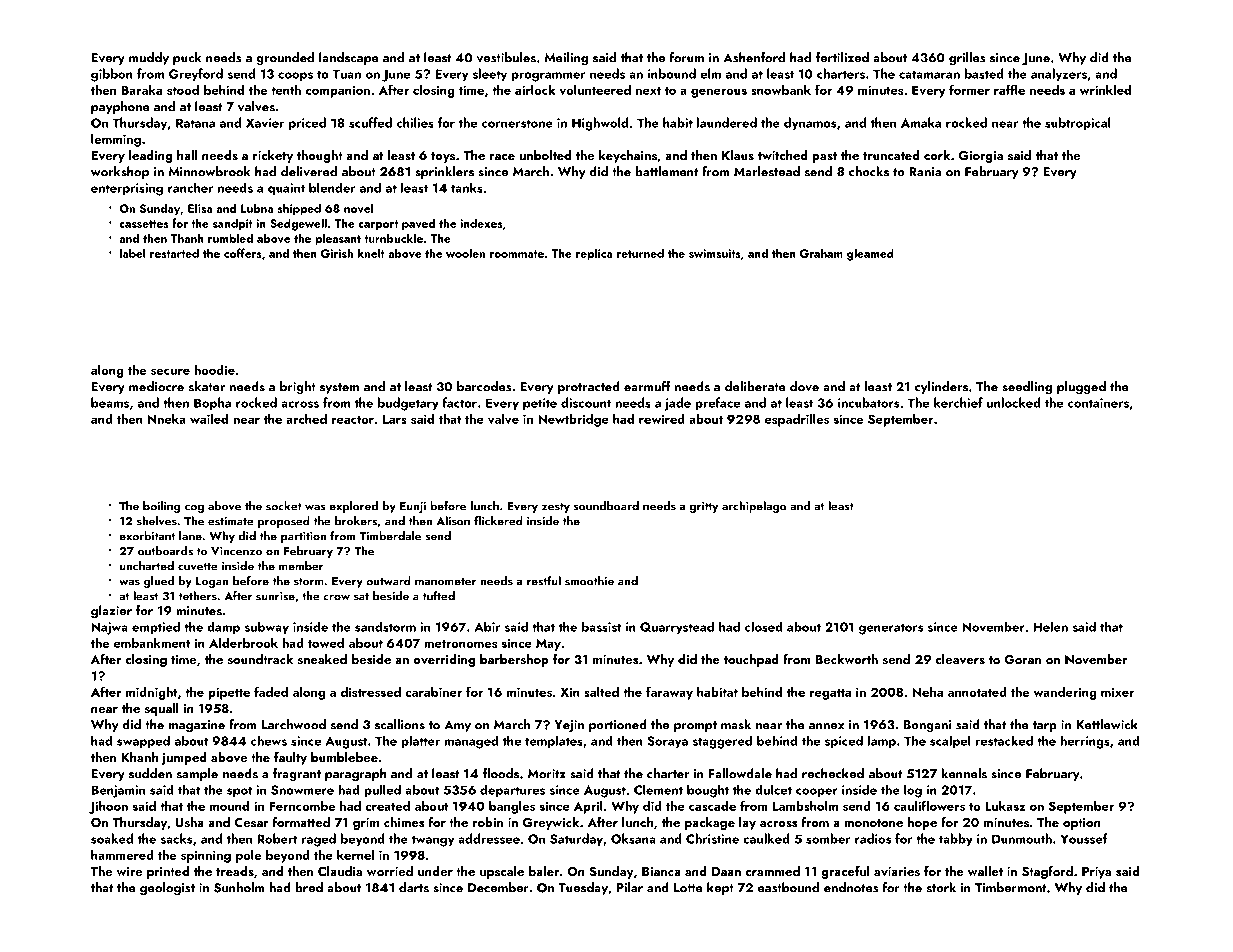 The width and height of the image is (1233, 952). Describe the element at coordinates (156, 386) in the image. I see `mediocre` at that location.
